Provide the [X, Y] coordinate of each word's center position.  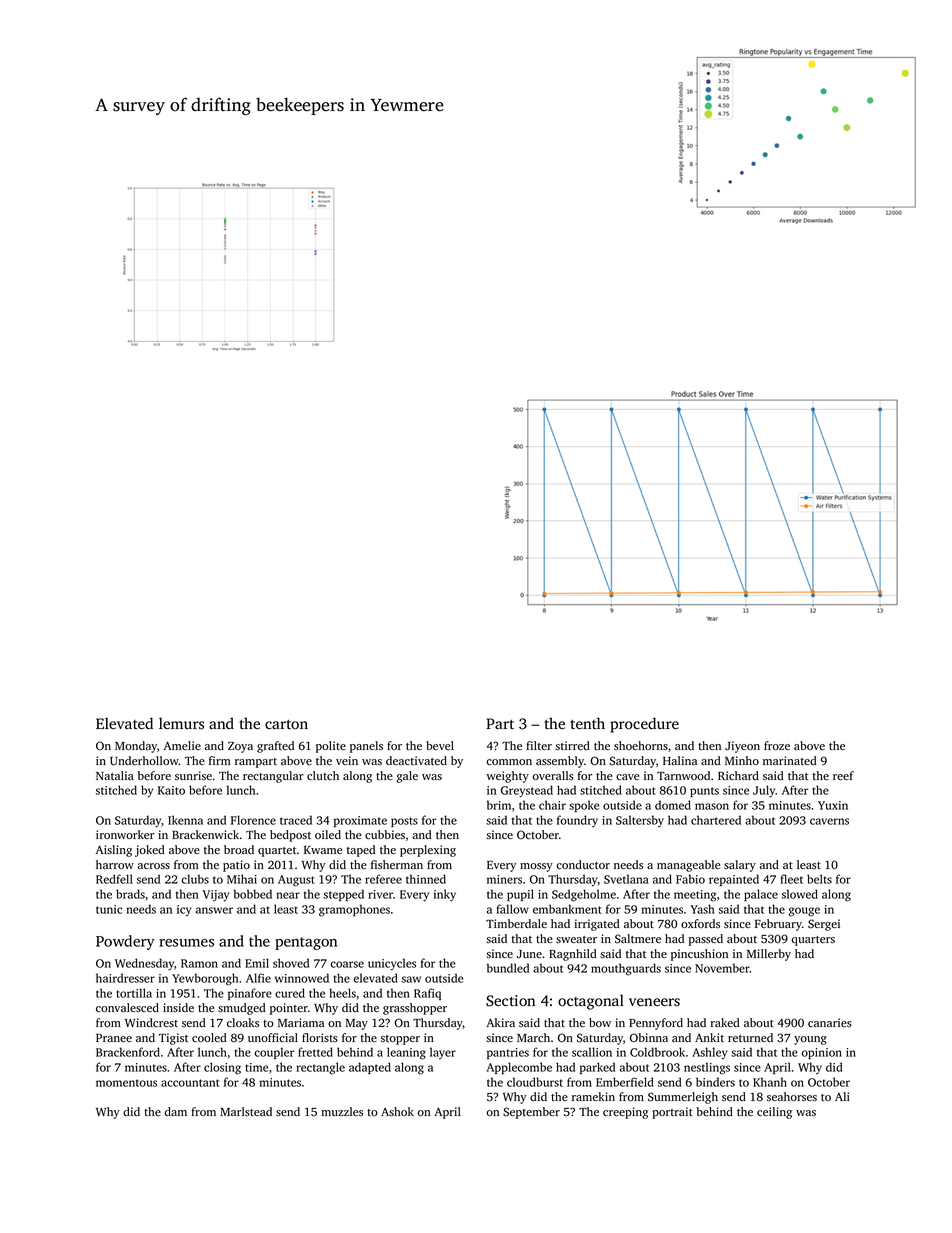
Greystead [527, 791]
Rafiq [427, 994]
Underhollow [144, 761]
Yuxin [833, 805]
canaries [830, 1022]
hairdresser [125, 978]
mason [712, 806]
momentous [126, 1083]
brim [499, 805]
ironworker [125, 834]
